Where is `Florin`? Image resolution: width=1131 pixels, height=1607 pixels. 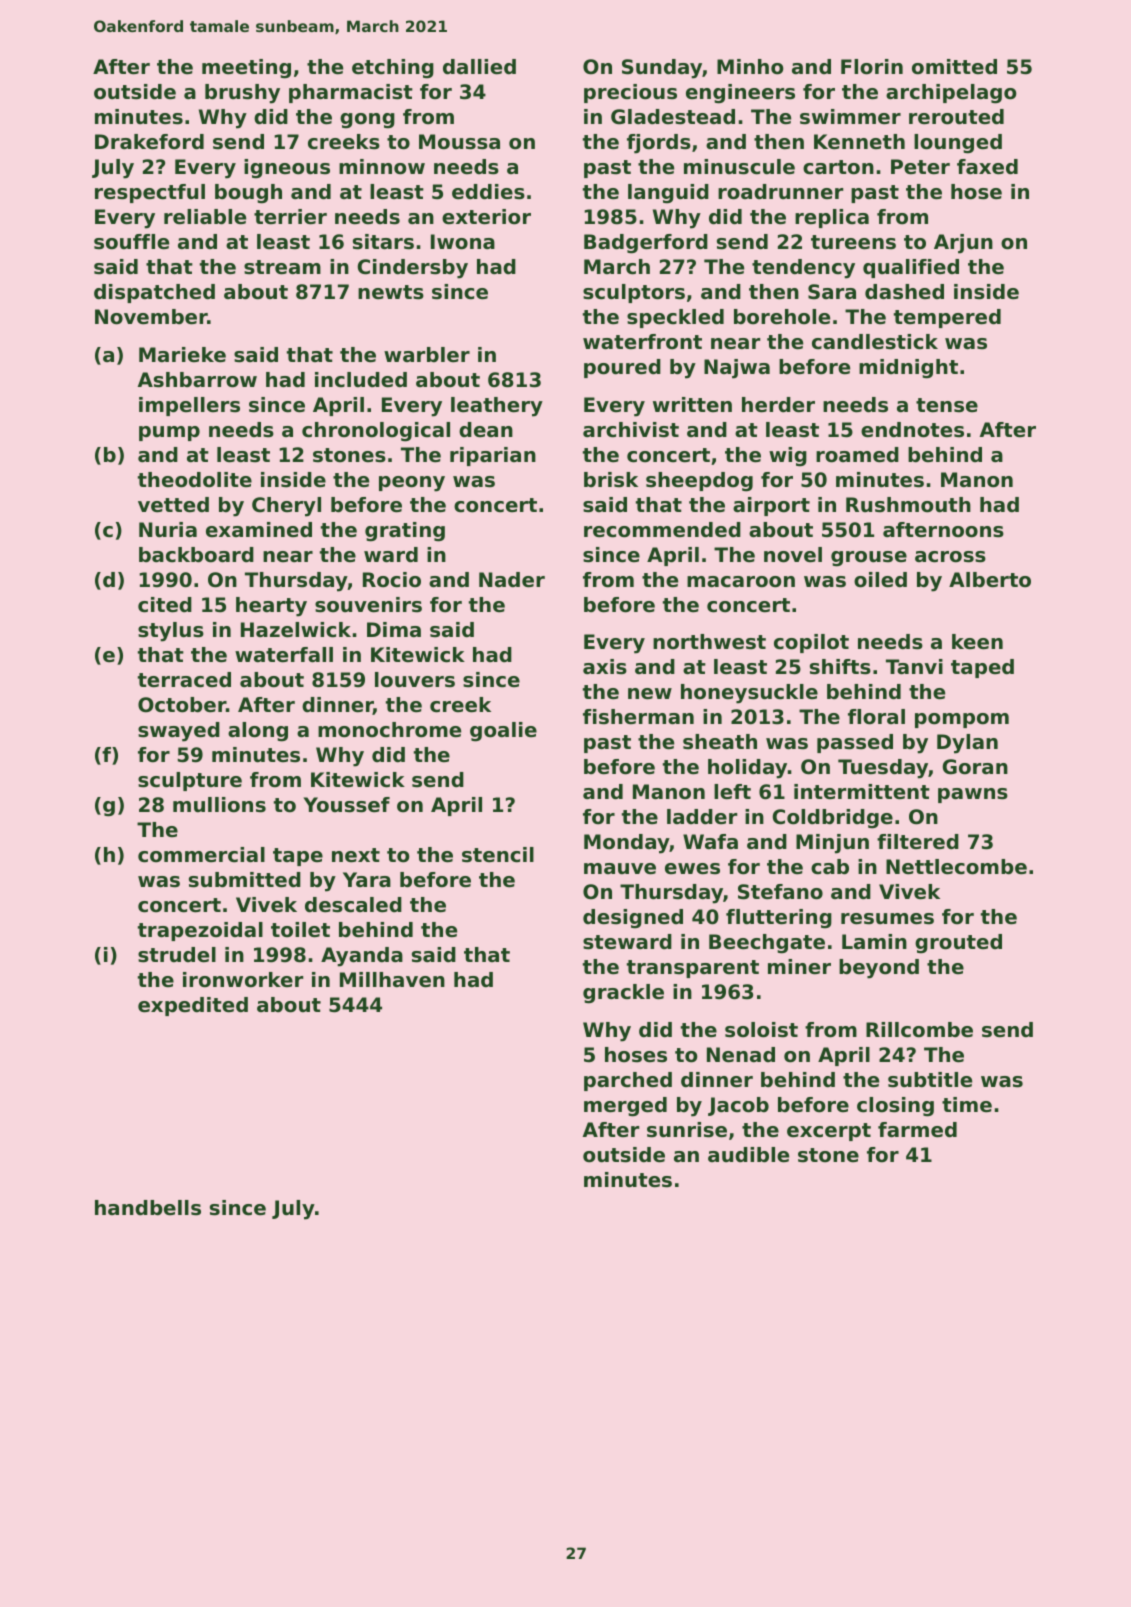
Florin is located at coordinates (872, 67).
